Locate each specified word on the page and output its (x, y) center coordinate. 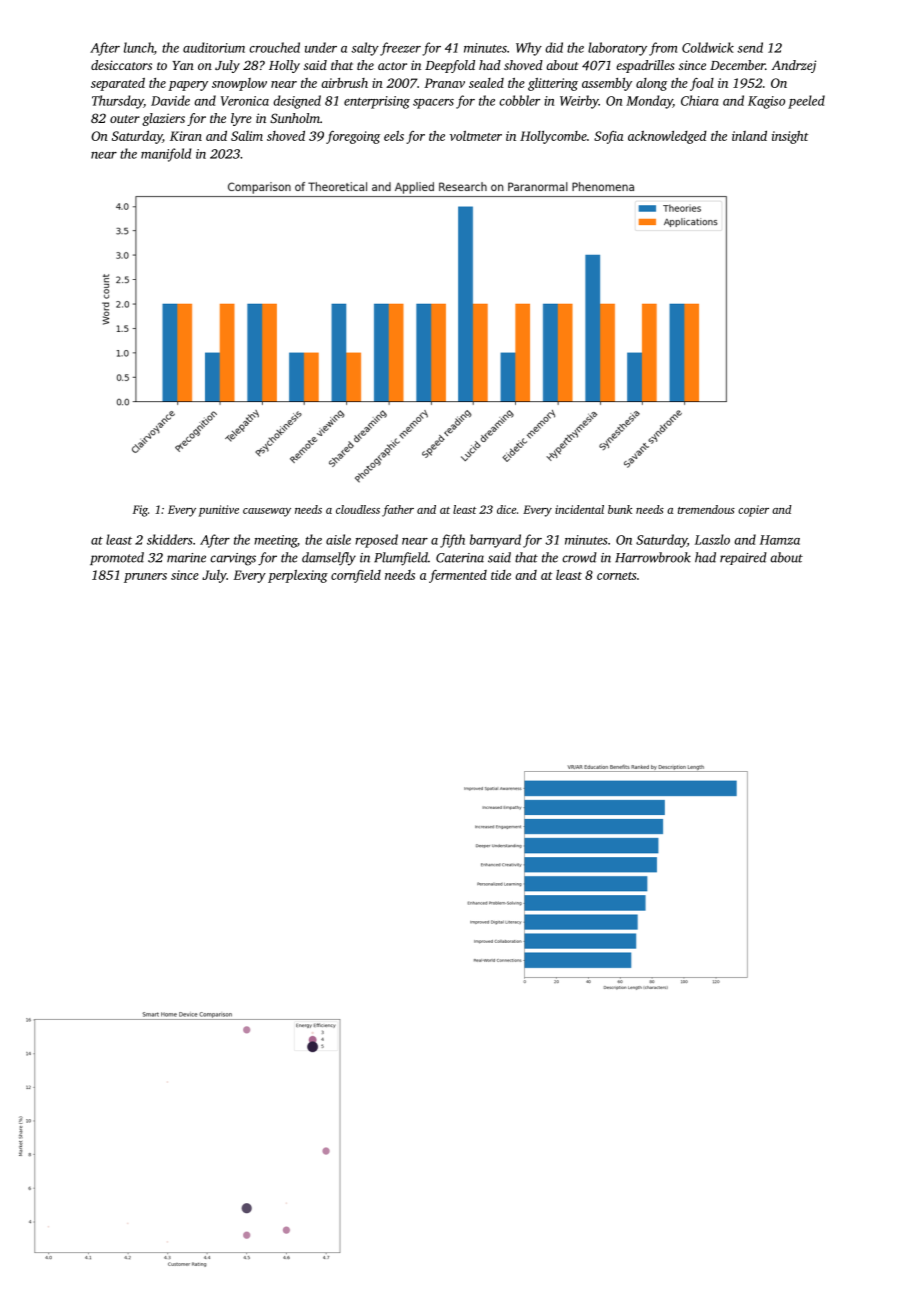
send (750, 47)
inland (749, 136)
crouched (274, 47)
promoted (117, 558)
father (398, 511)
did (554, 47)
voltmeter (476, 136)
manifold (166, 155)
